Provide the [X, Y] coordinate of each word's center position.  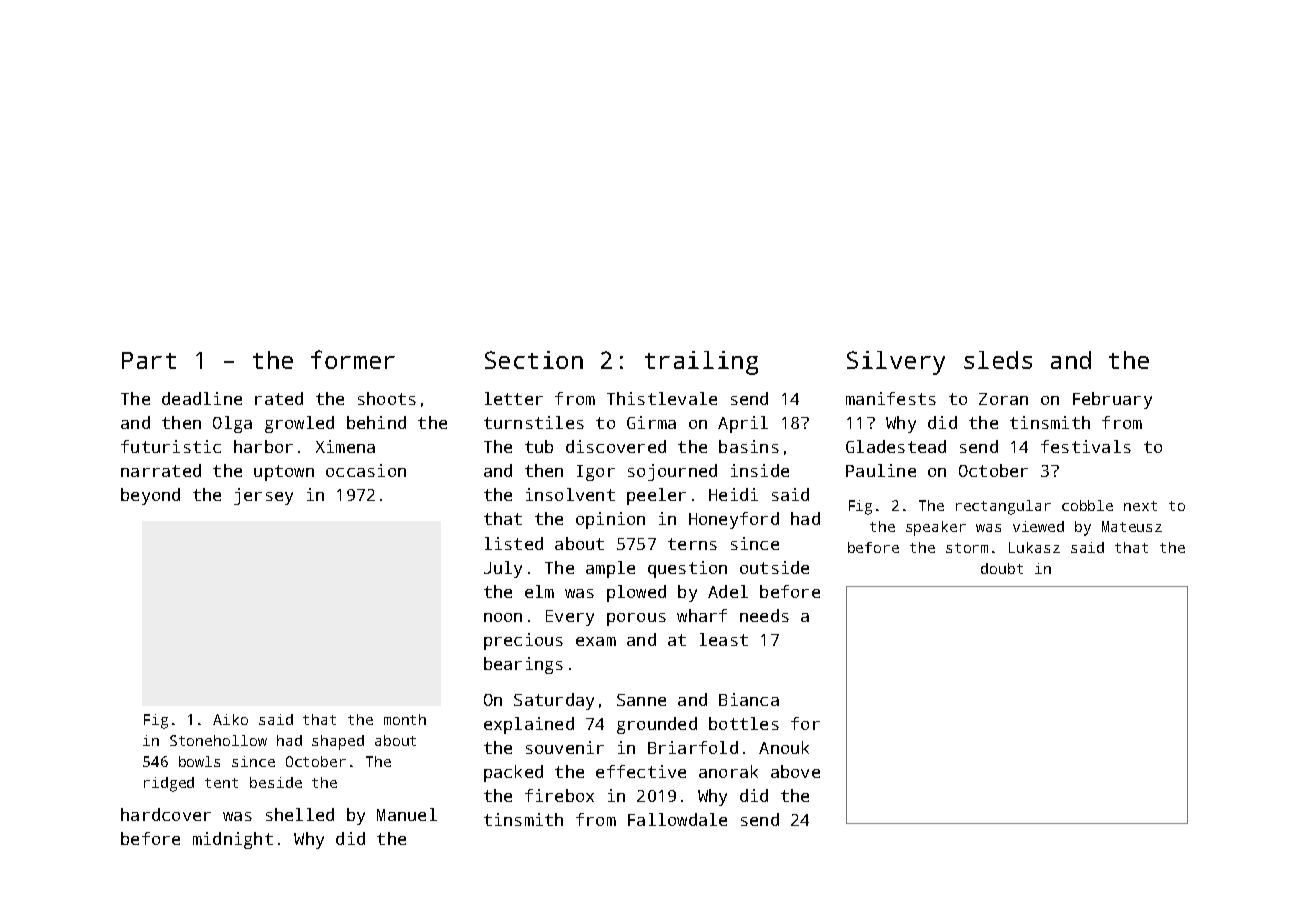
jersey [263, 496]
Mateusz [1132, 526]
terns [692, 544]
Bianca [749, 699]
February [1112, 400]
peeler [656, 496]
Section [534, 360]
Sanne [641, 700]
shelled [300, 814]
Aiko [230, 719]
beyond [150, 496]
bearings [523, 665]
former [353, 359]
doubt [1002, 568]
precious [523, 641]
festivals [1086, 446]
